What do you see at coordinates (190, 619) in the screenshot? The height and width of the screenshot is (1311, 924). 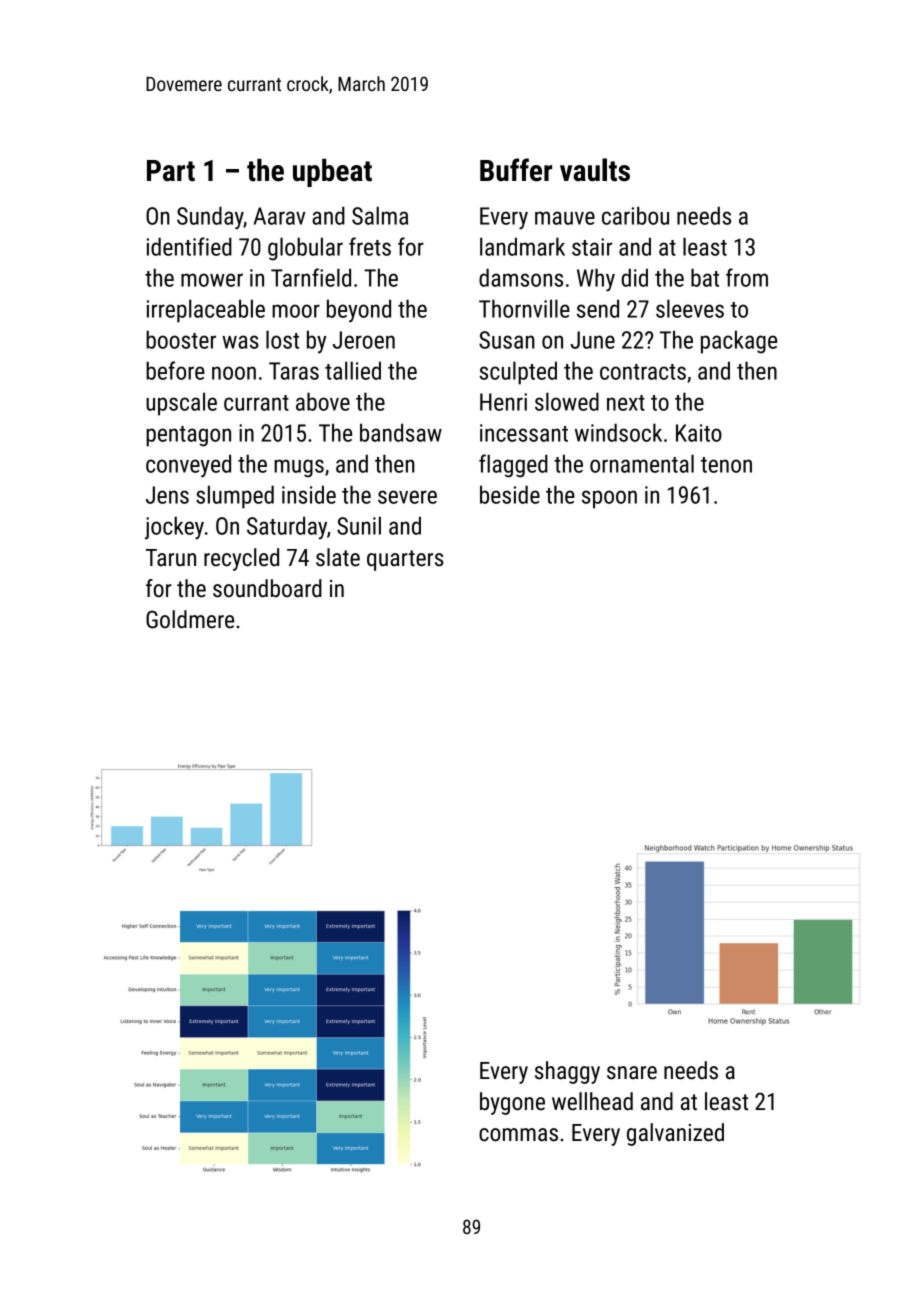 I see `Goldmere` at bounding box center [190, 619].
